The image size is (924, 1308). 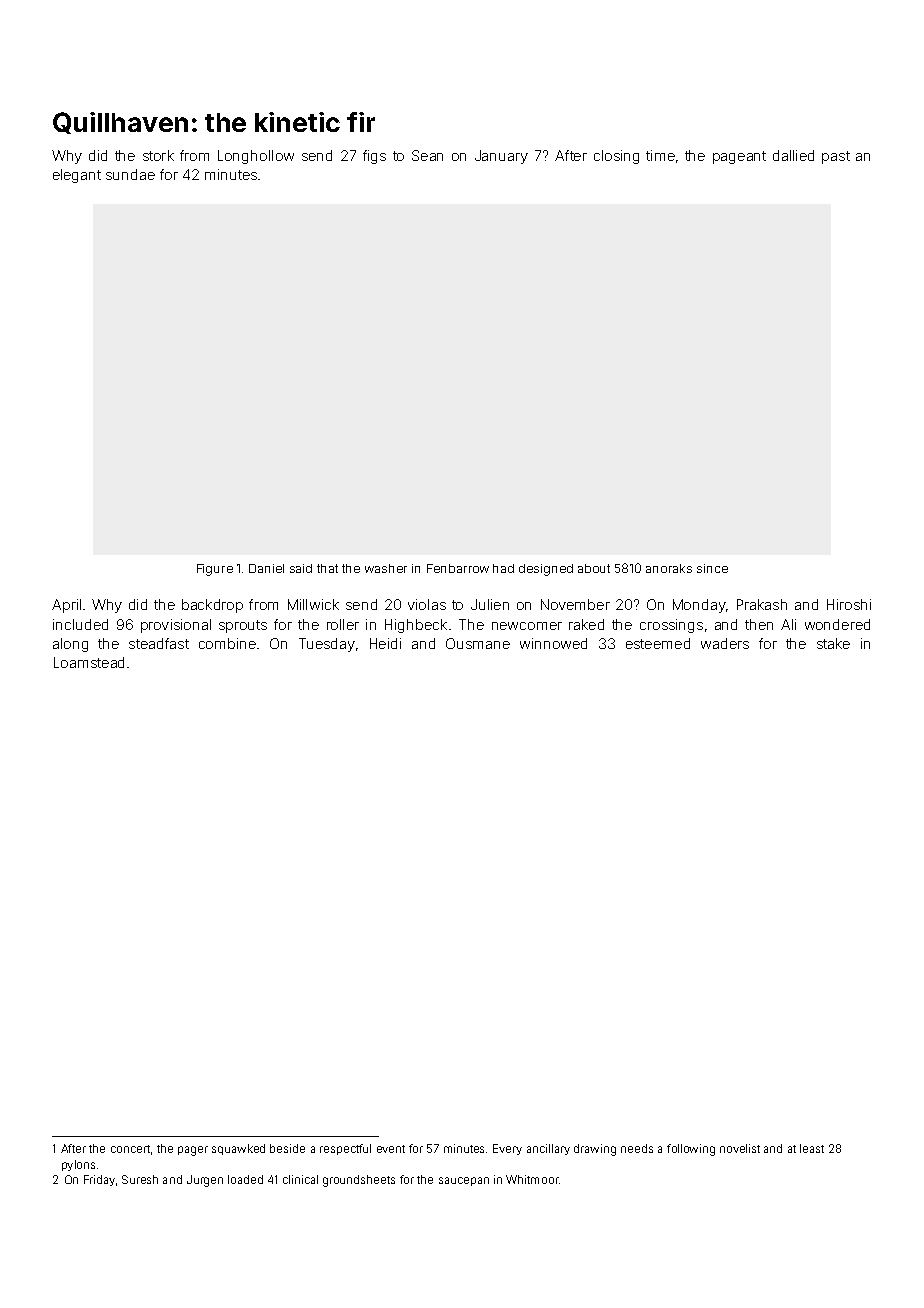 I want to click on Jurgen, so click(x=205, y=1181).
